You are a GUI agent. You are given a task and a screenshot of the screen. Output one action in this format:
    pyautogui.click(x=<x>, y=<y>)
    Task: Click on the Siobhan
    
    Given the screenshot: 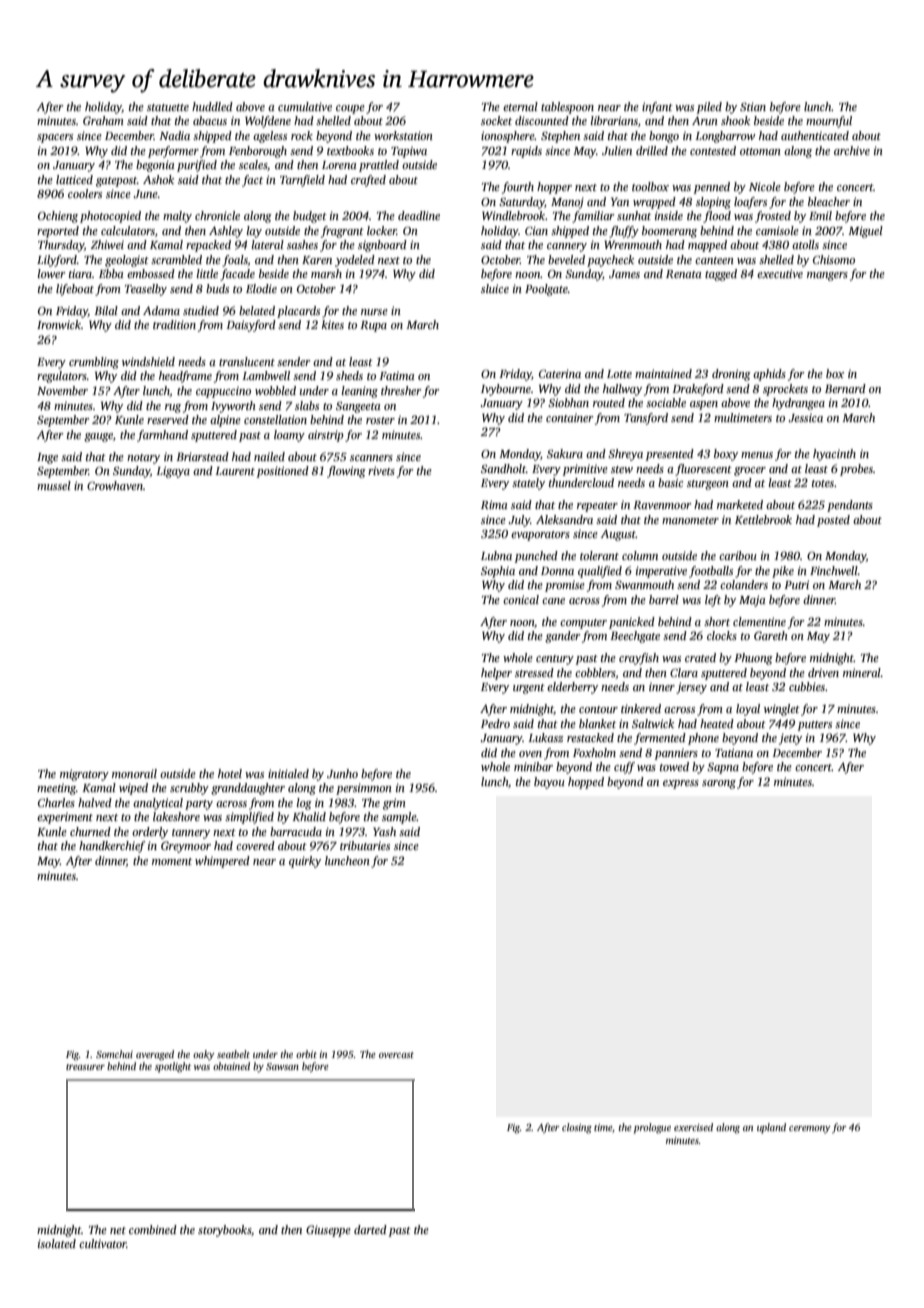 What is the action you would take?
    pyautogui.click(x=568, y=402)
